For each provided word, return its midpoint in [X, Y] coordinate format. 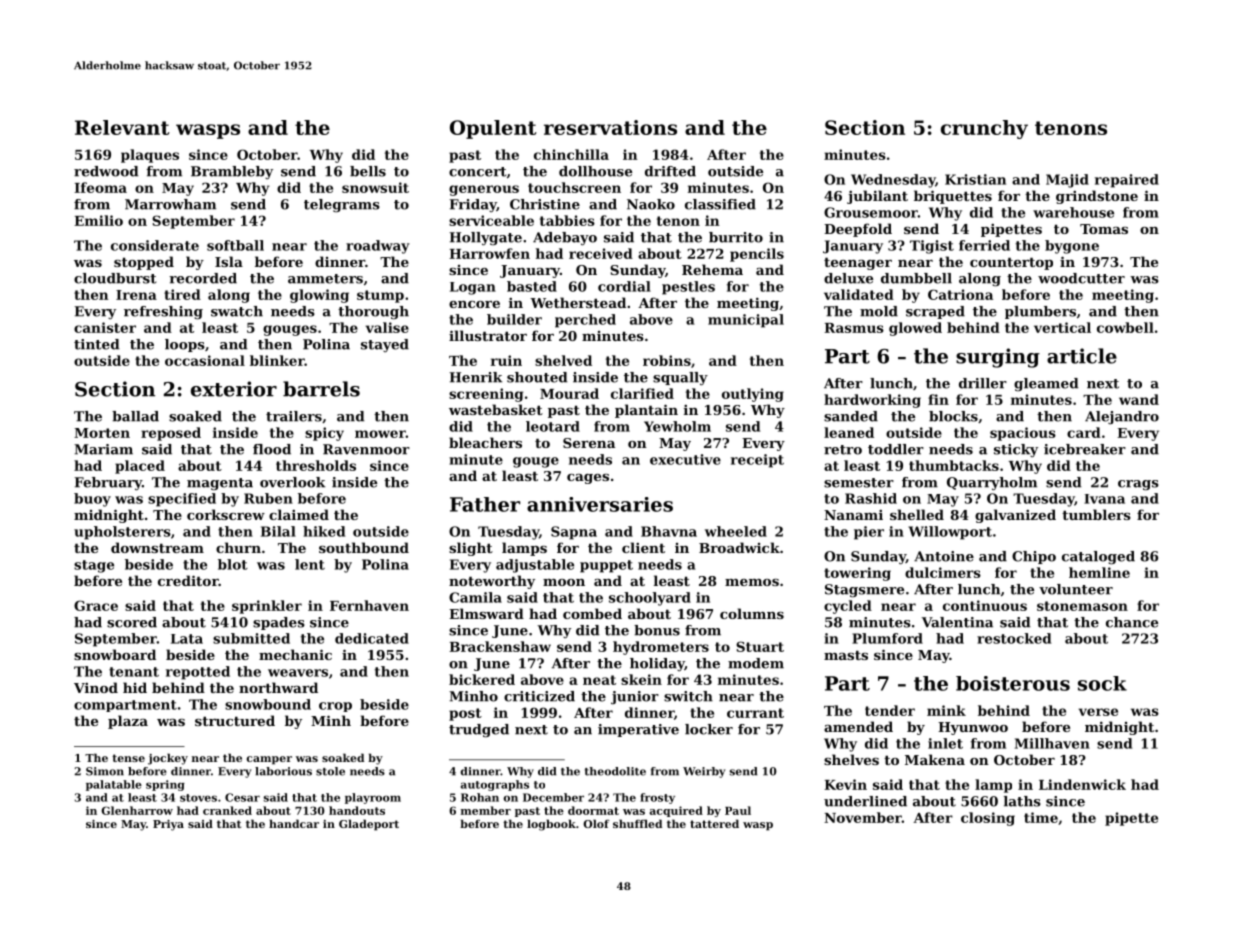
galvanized [1015, 516]
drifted [670, 171]
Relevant [122, 127]
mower [380, 434]
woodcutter [1081, 278]
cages [588, 479]
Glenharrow [137, 810]
